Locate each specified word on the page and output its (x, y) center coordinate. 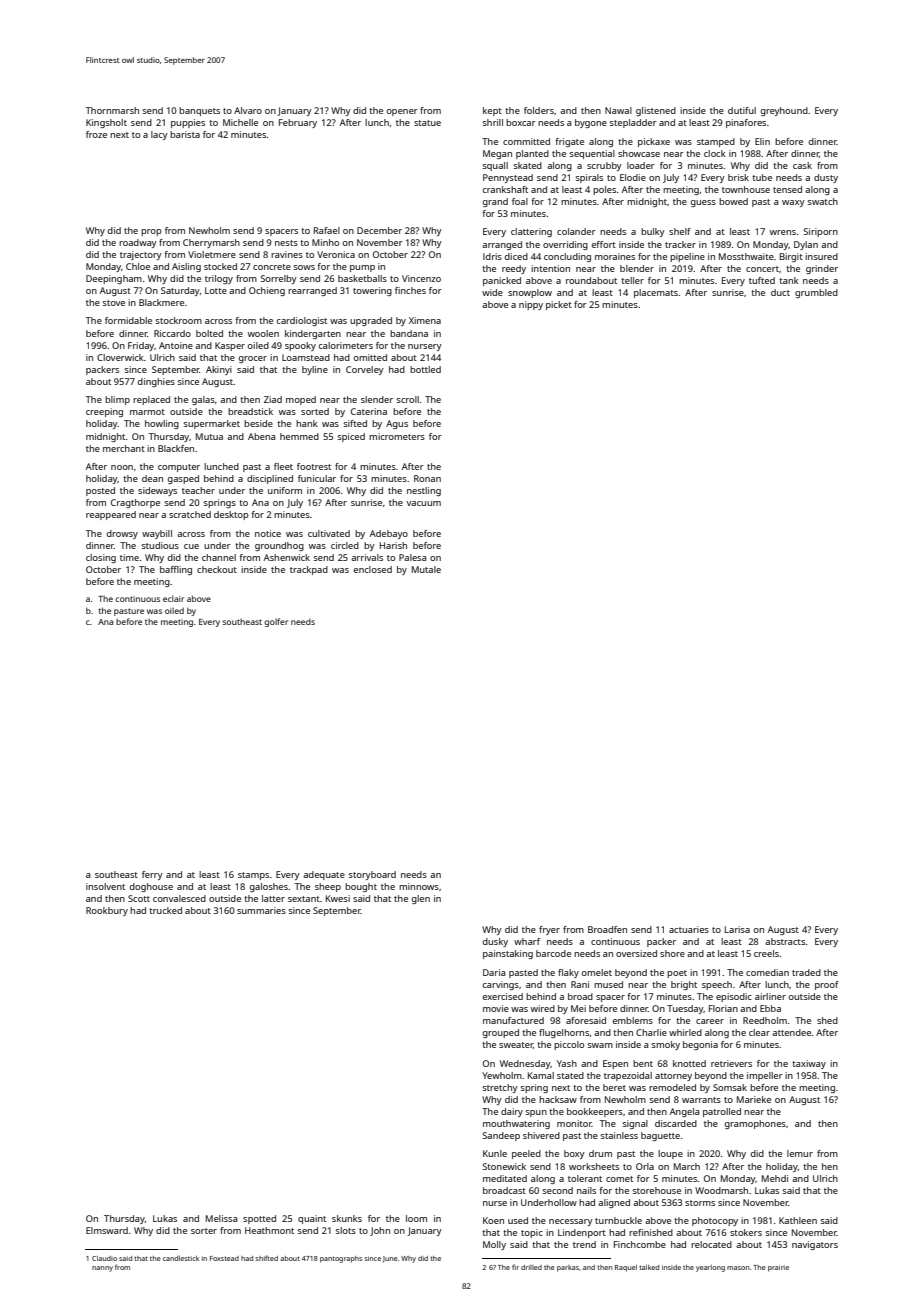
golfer (276, 622)
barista (185, 134)
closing (101, 558)
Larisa (737, 929)
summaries (261, 910)
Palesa (412, 557)
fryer (549, 930)
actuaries (689, 929)
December (379, 230)
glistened (656, 111)
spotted (259, 1219)
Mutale (426, 569)
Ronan (427, 478)
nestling (424, 491)
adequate (324, 875)
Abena (261, 436)
